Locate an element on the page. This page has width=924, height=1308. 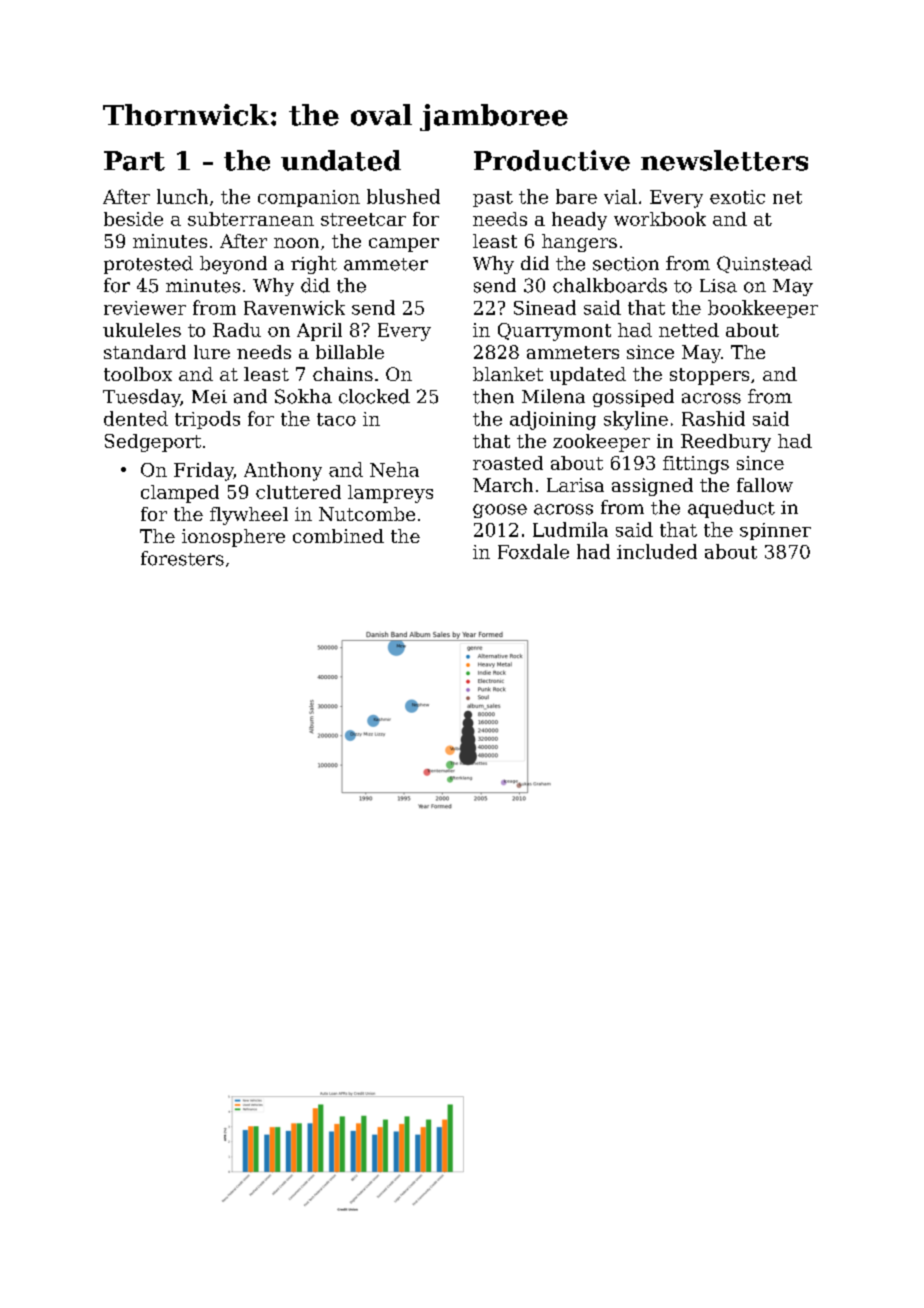
Rashid is located at coordinates (713, 418).
